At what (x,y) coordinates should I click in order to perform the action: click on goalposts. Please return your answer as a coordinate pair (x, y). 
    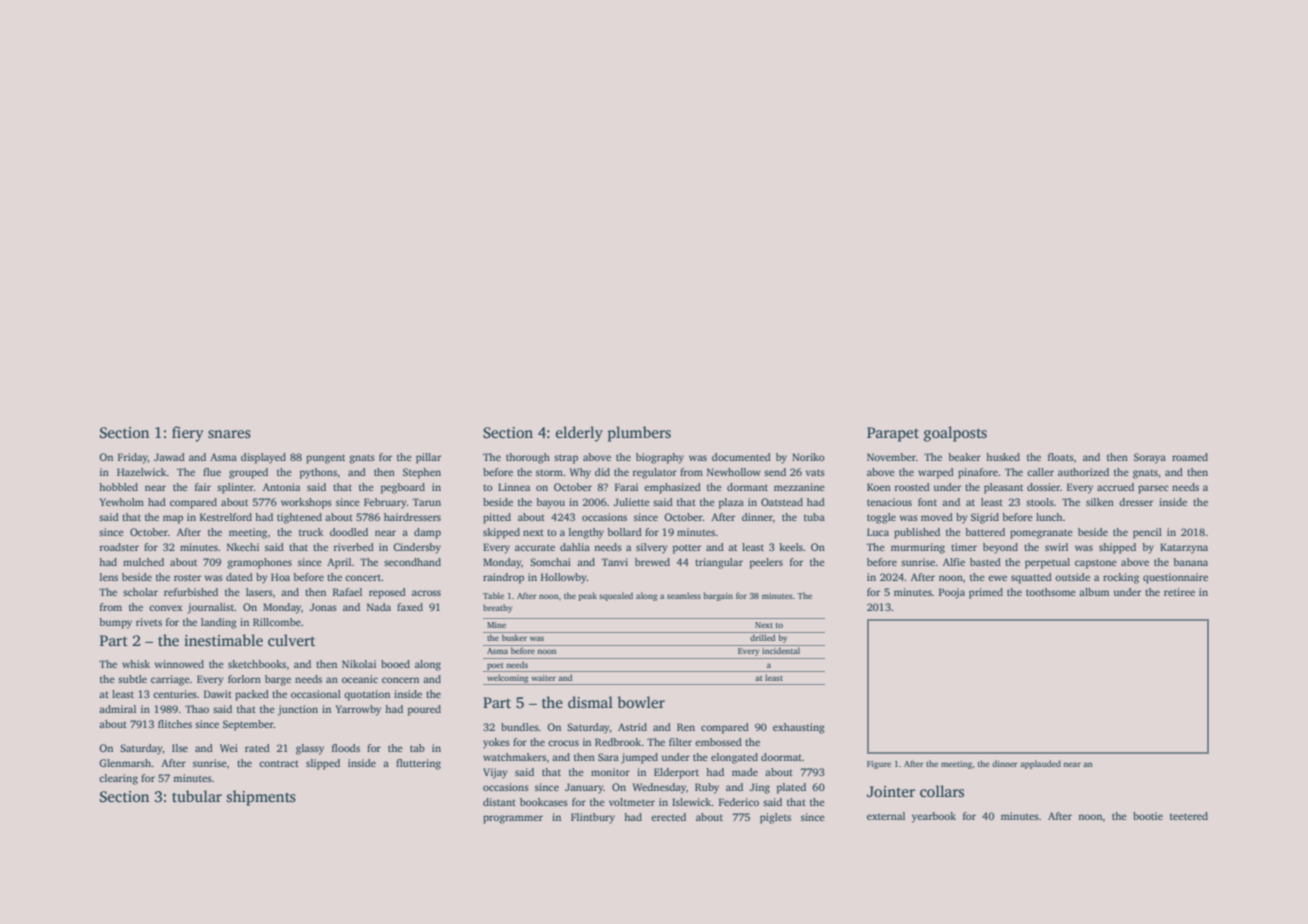
    Looking at the image, I should click on (955, 434).
